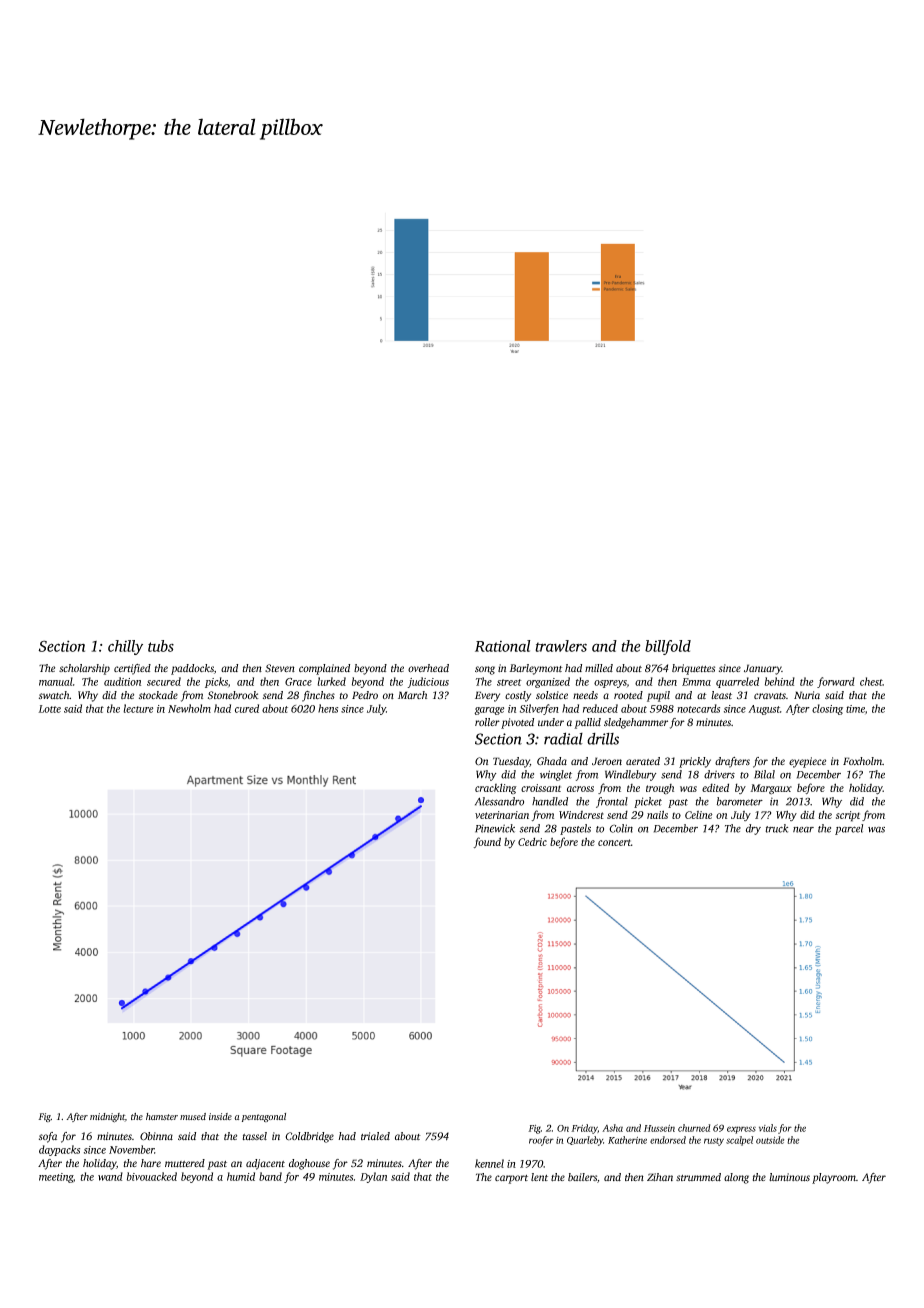  Describe the element at coordinates (871, 681) in the screenshot. I see `chest` at that location.
